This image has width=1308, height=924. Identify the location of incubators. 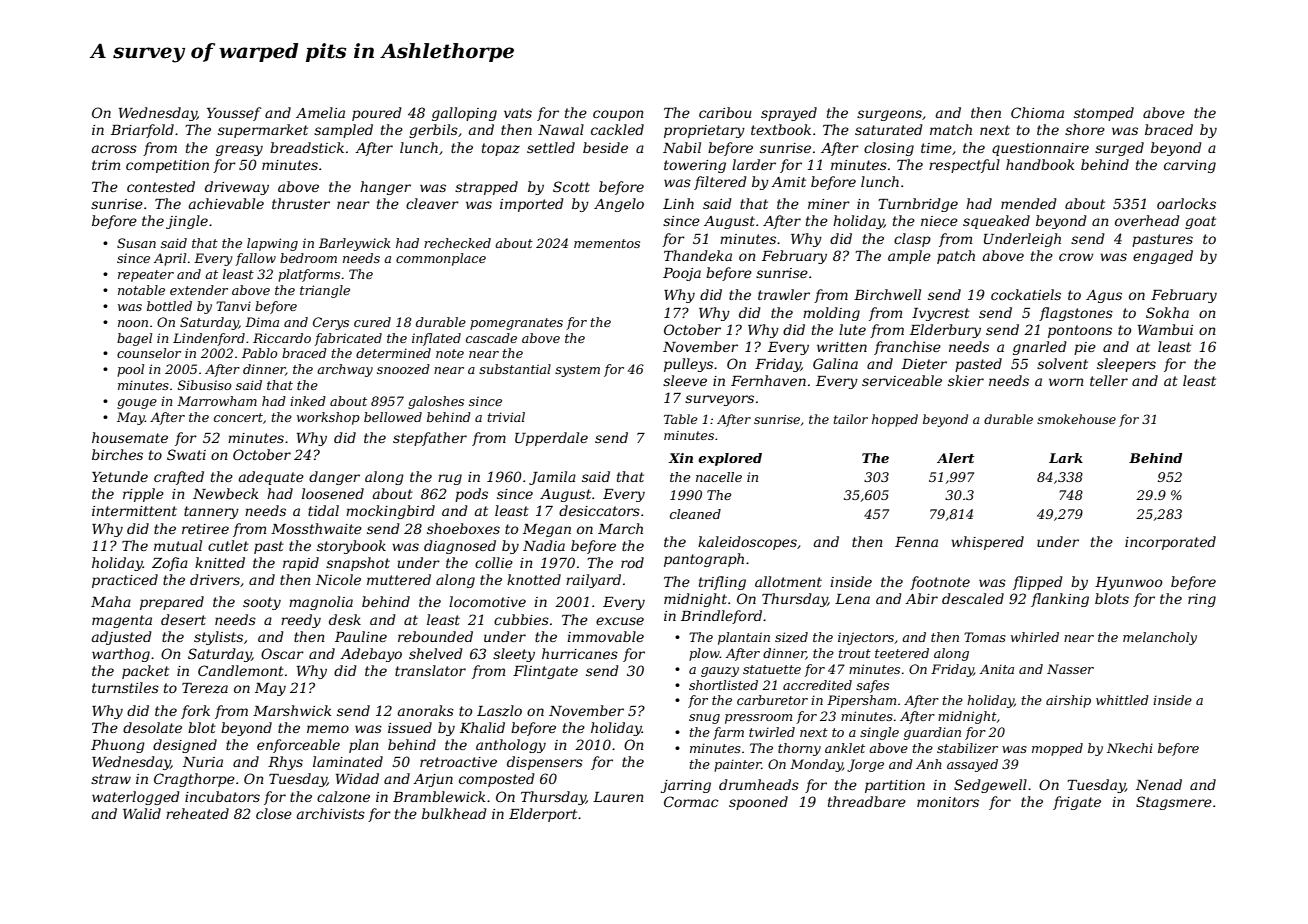
(222, 796).
